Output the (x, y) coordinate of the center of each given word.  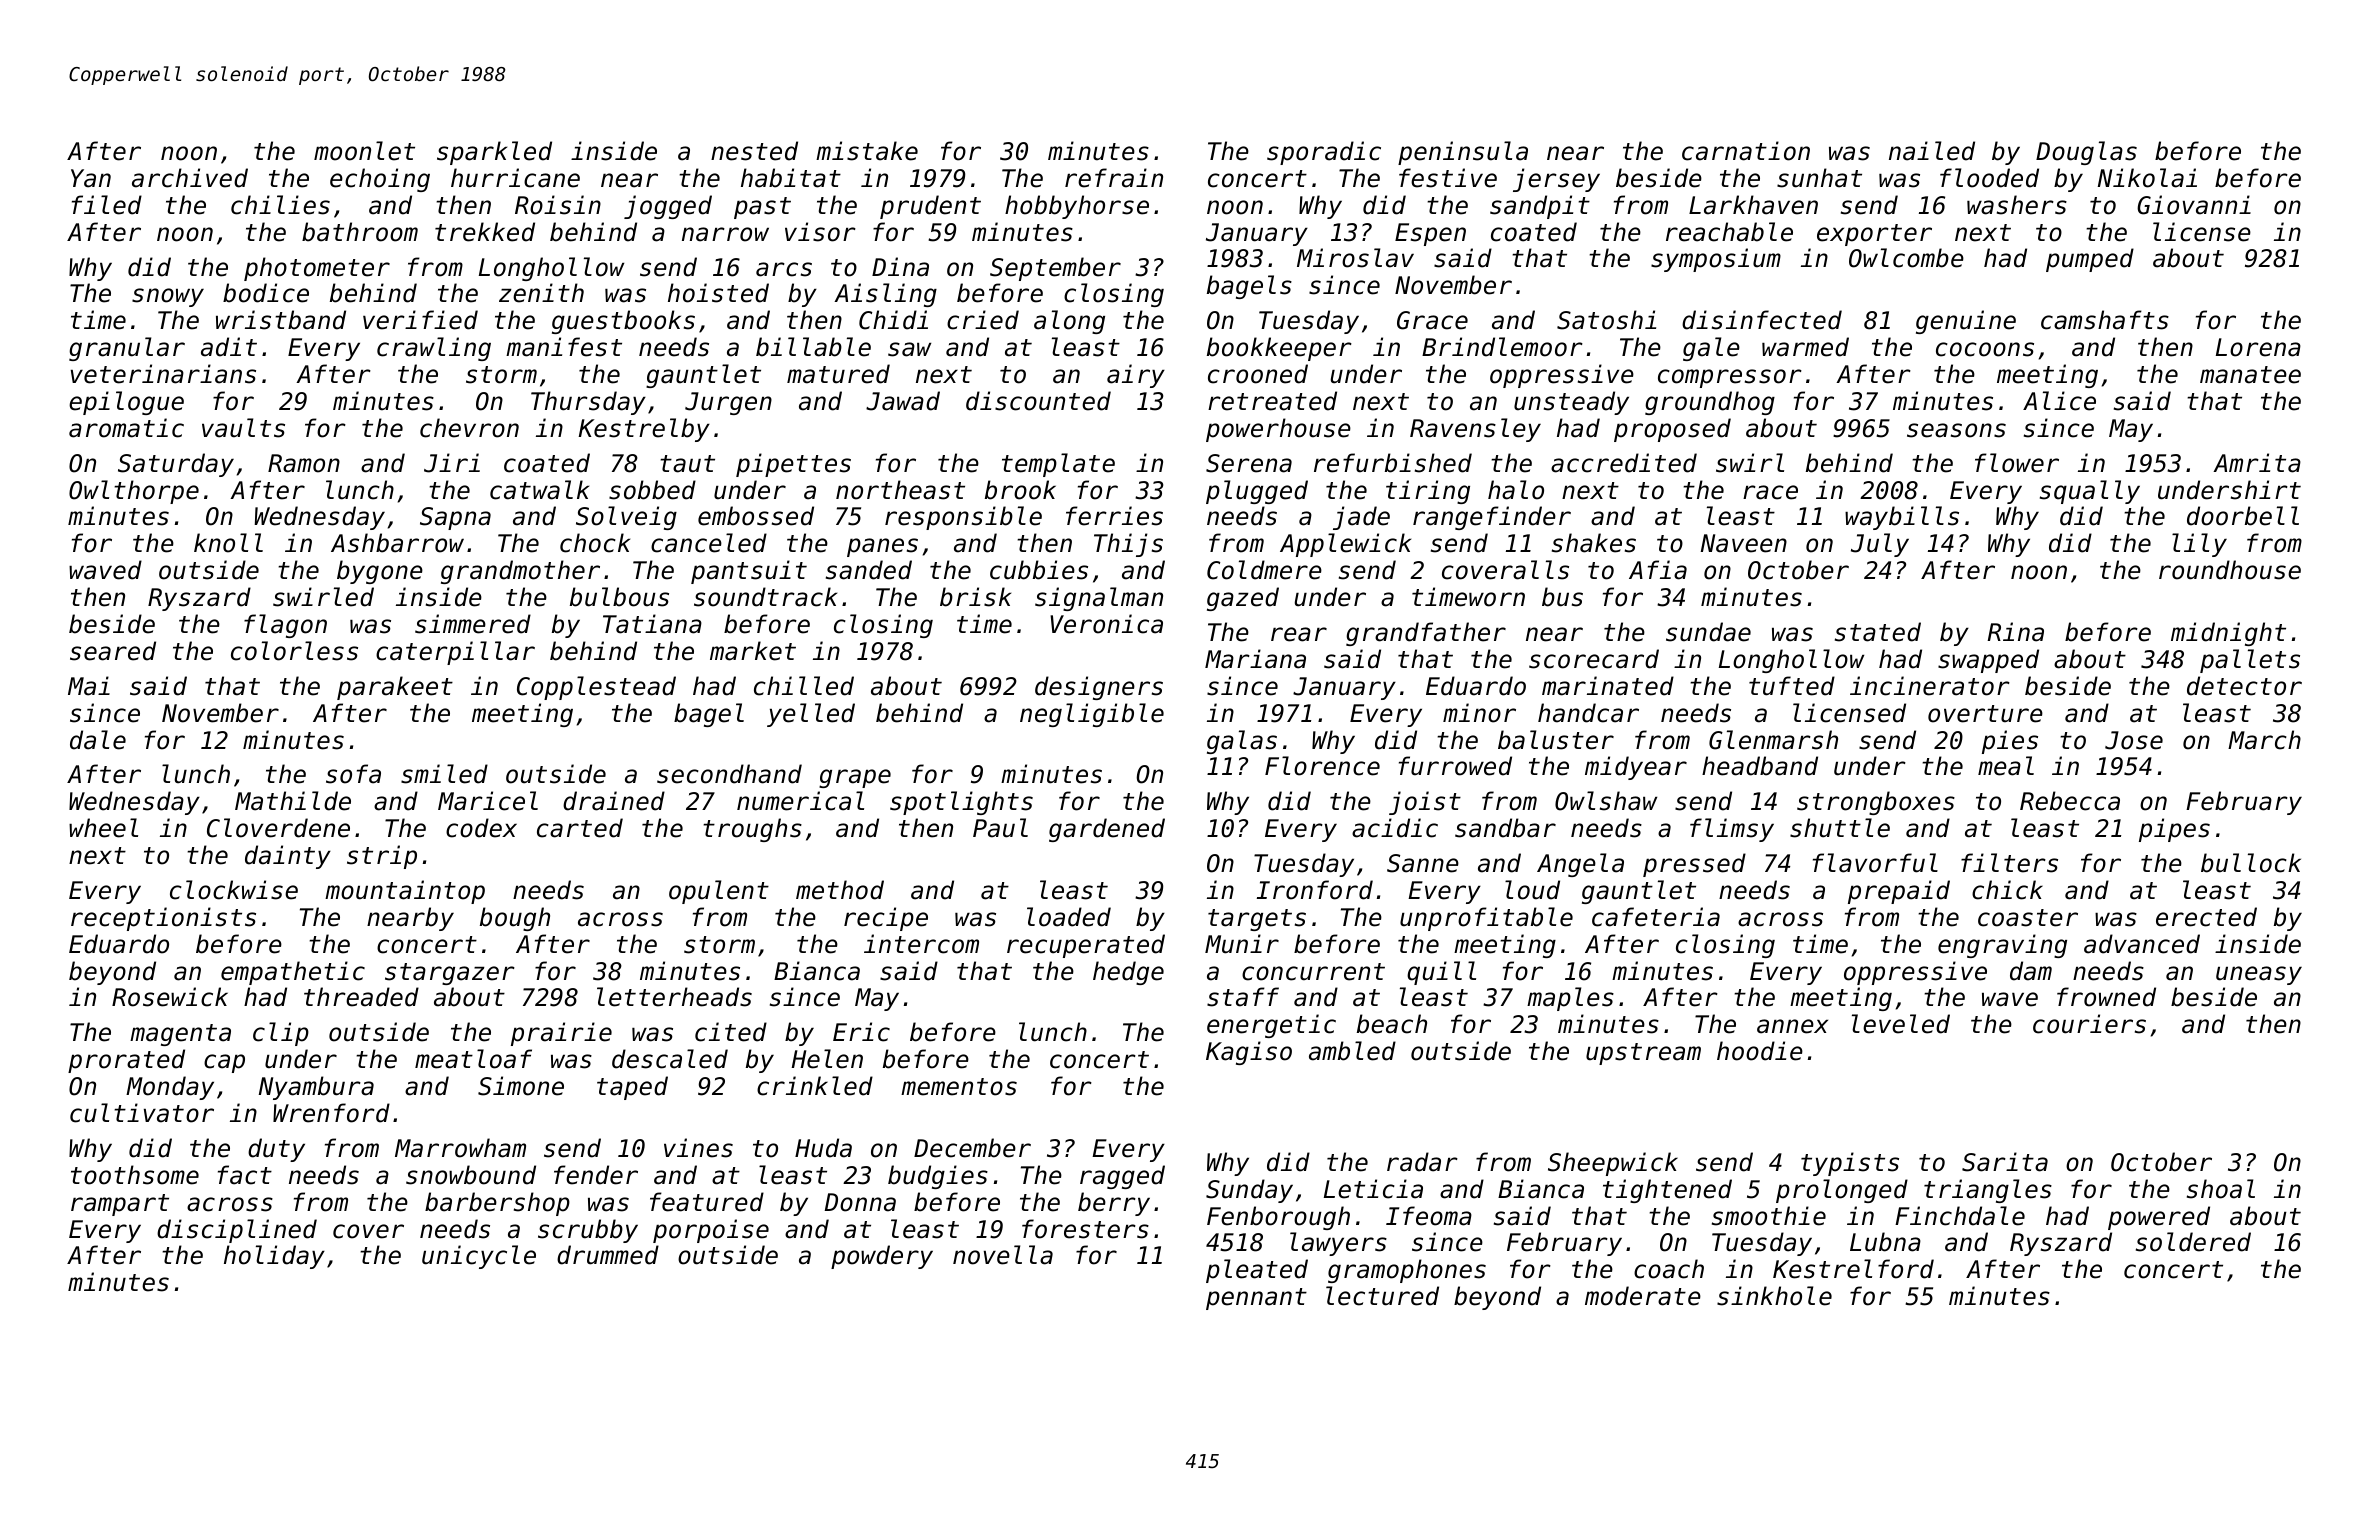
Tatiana (652, 624)
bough (515, 919)
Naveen (1744, 543)
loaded (1069, 917)
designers (1099, 688)
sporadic (1324, 153)
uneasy (2259, 975)
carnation (1746, 151)
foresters (1085, 1229)
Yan (91, 178)
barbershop (497, 1204)
